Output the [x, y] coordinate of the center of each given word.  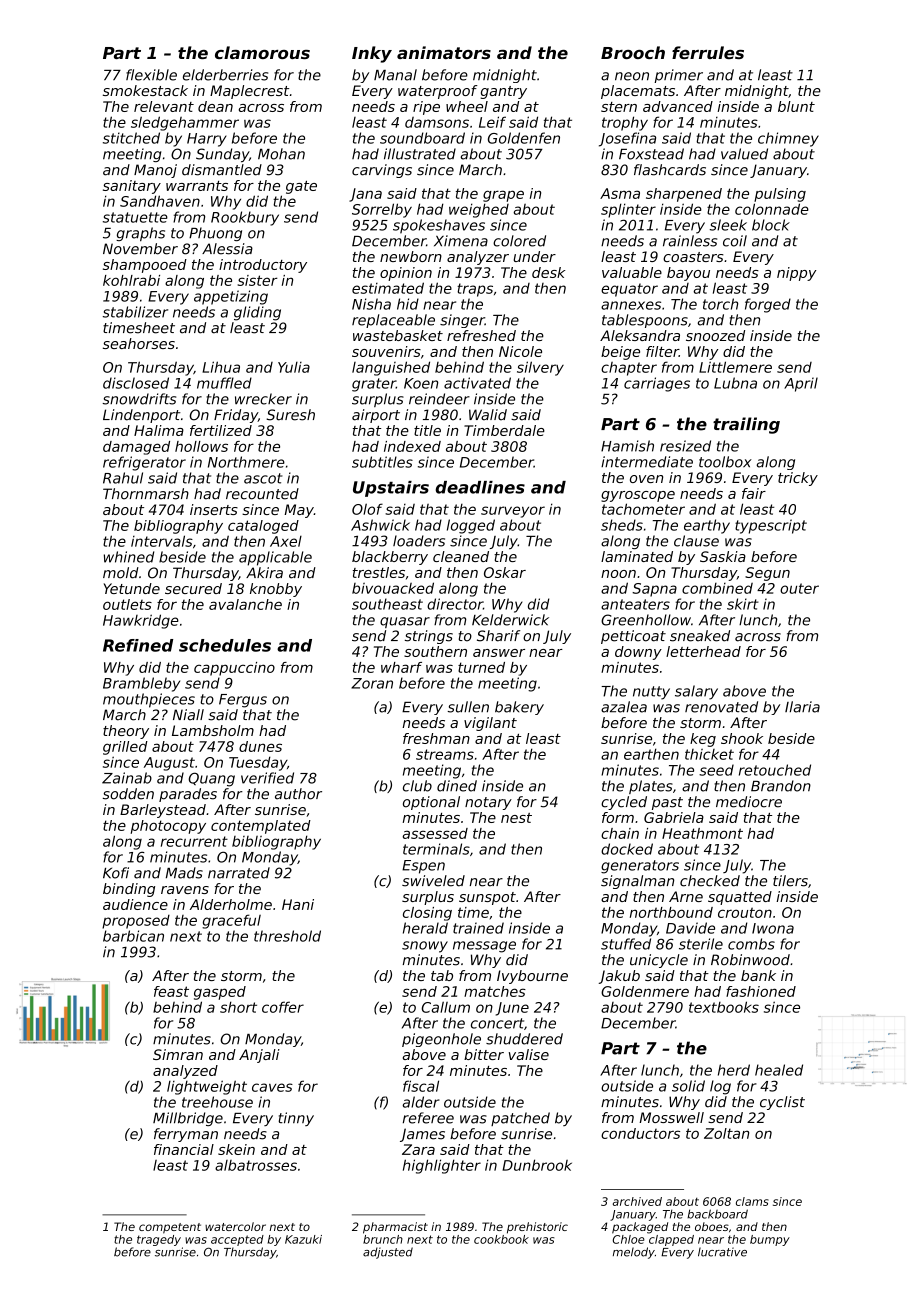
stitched [131, 138]
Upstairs [391, 489]
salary [696, 692]
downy [638, 653]
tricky [798, 479]
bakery [519, 708]
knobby [276, 590]
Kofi [116, 873]
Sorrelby [382, 210]
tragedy [159, 1240]
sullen [468, 707]
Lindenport [142, 416]
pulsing [780, 195]
